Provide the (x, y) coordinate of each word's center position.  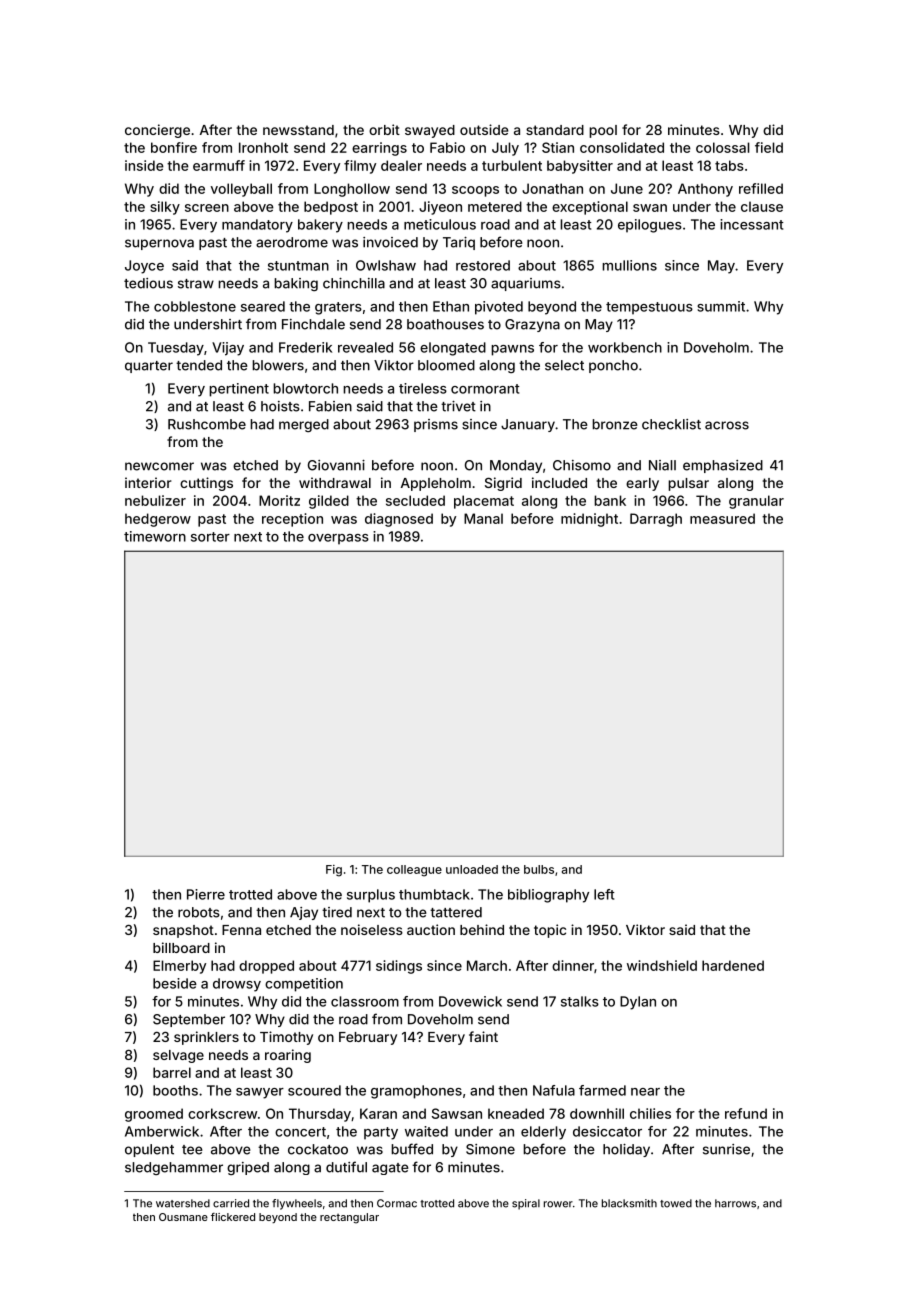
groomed (154, 1115)
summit (721, 306)
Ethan (451, 306)
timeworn (155, 536)
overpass (338, 539)
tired (337, 912)
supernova (159, 244)
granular (756, 502)
